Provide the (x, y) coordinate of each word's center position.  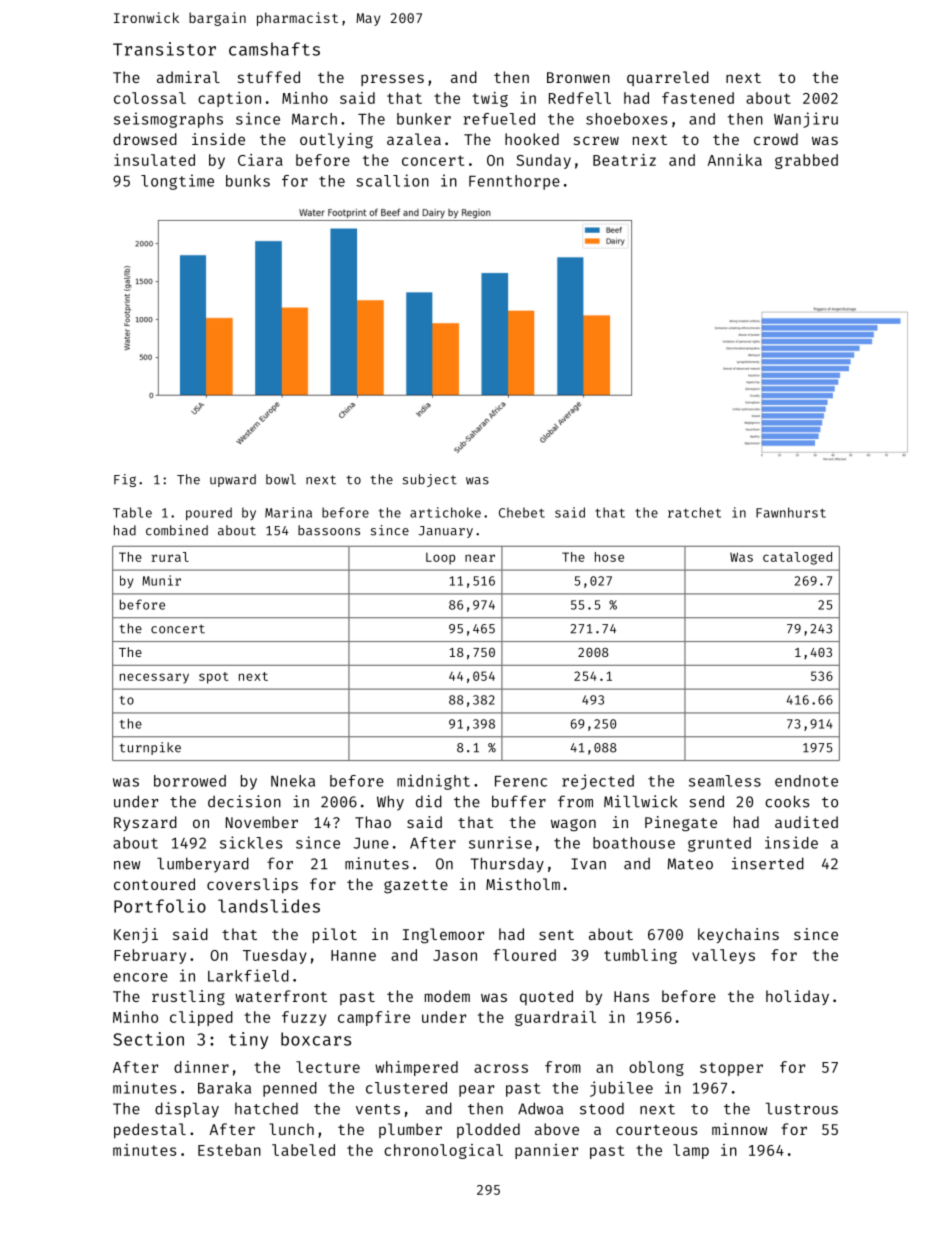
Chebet (522, 512)
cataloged (797, 558)
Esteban (229, 1150)
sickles (251, 842)
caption (229, 99)
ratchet (694, 512)
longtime (177, 182)
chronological (443, 1151)
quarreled (668, 78)
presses (392, 80)
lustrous (802, 1108)
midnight (433, 782)
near (480, 558)
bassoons (329, 530)
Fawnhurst (791, 512)
